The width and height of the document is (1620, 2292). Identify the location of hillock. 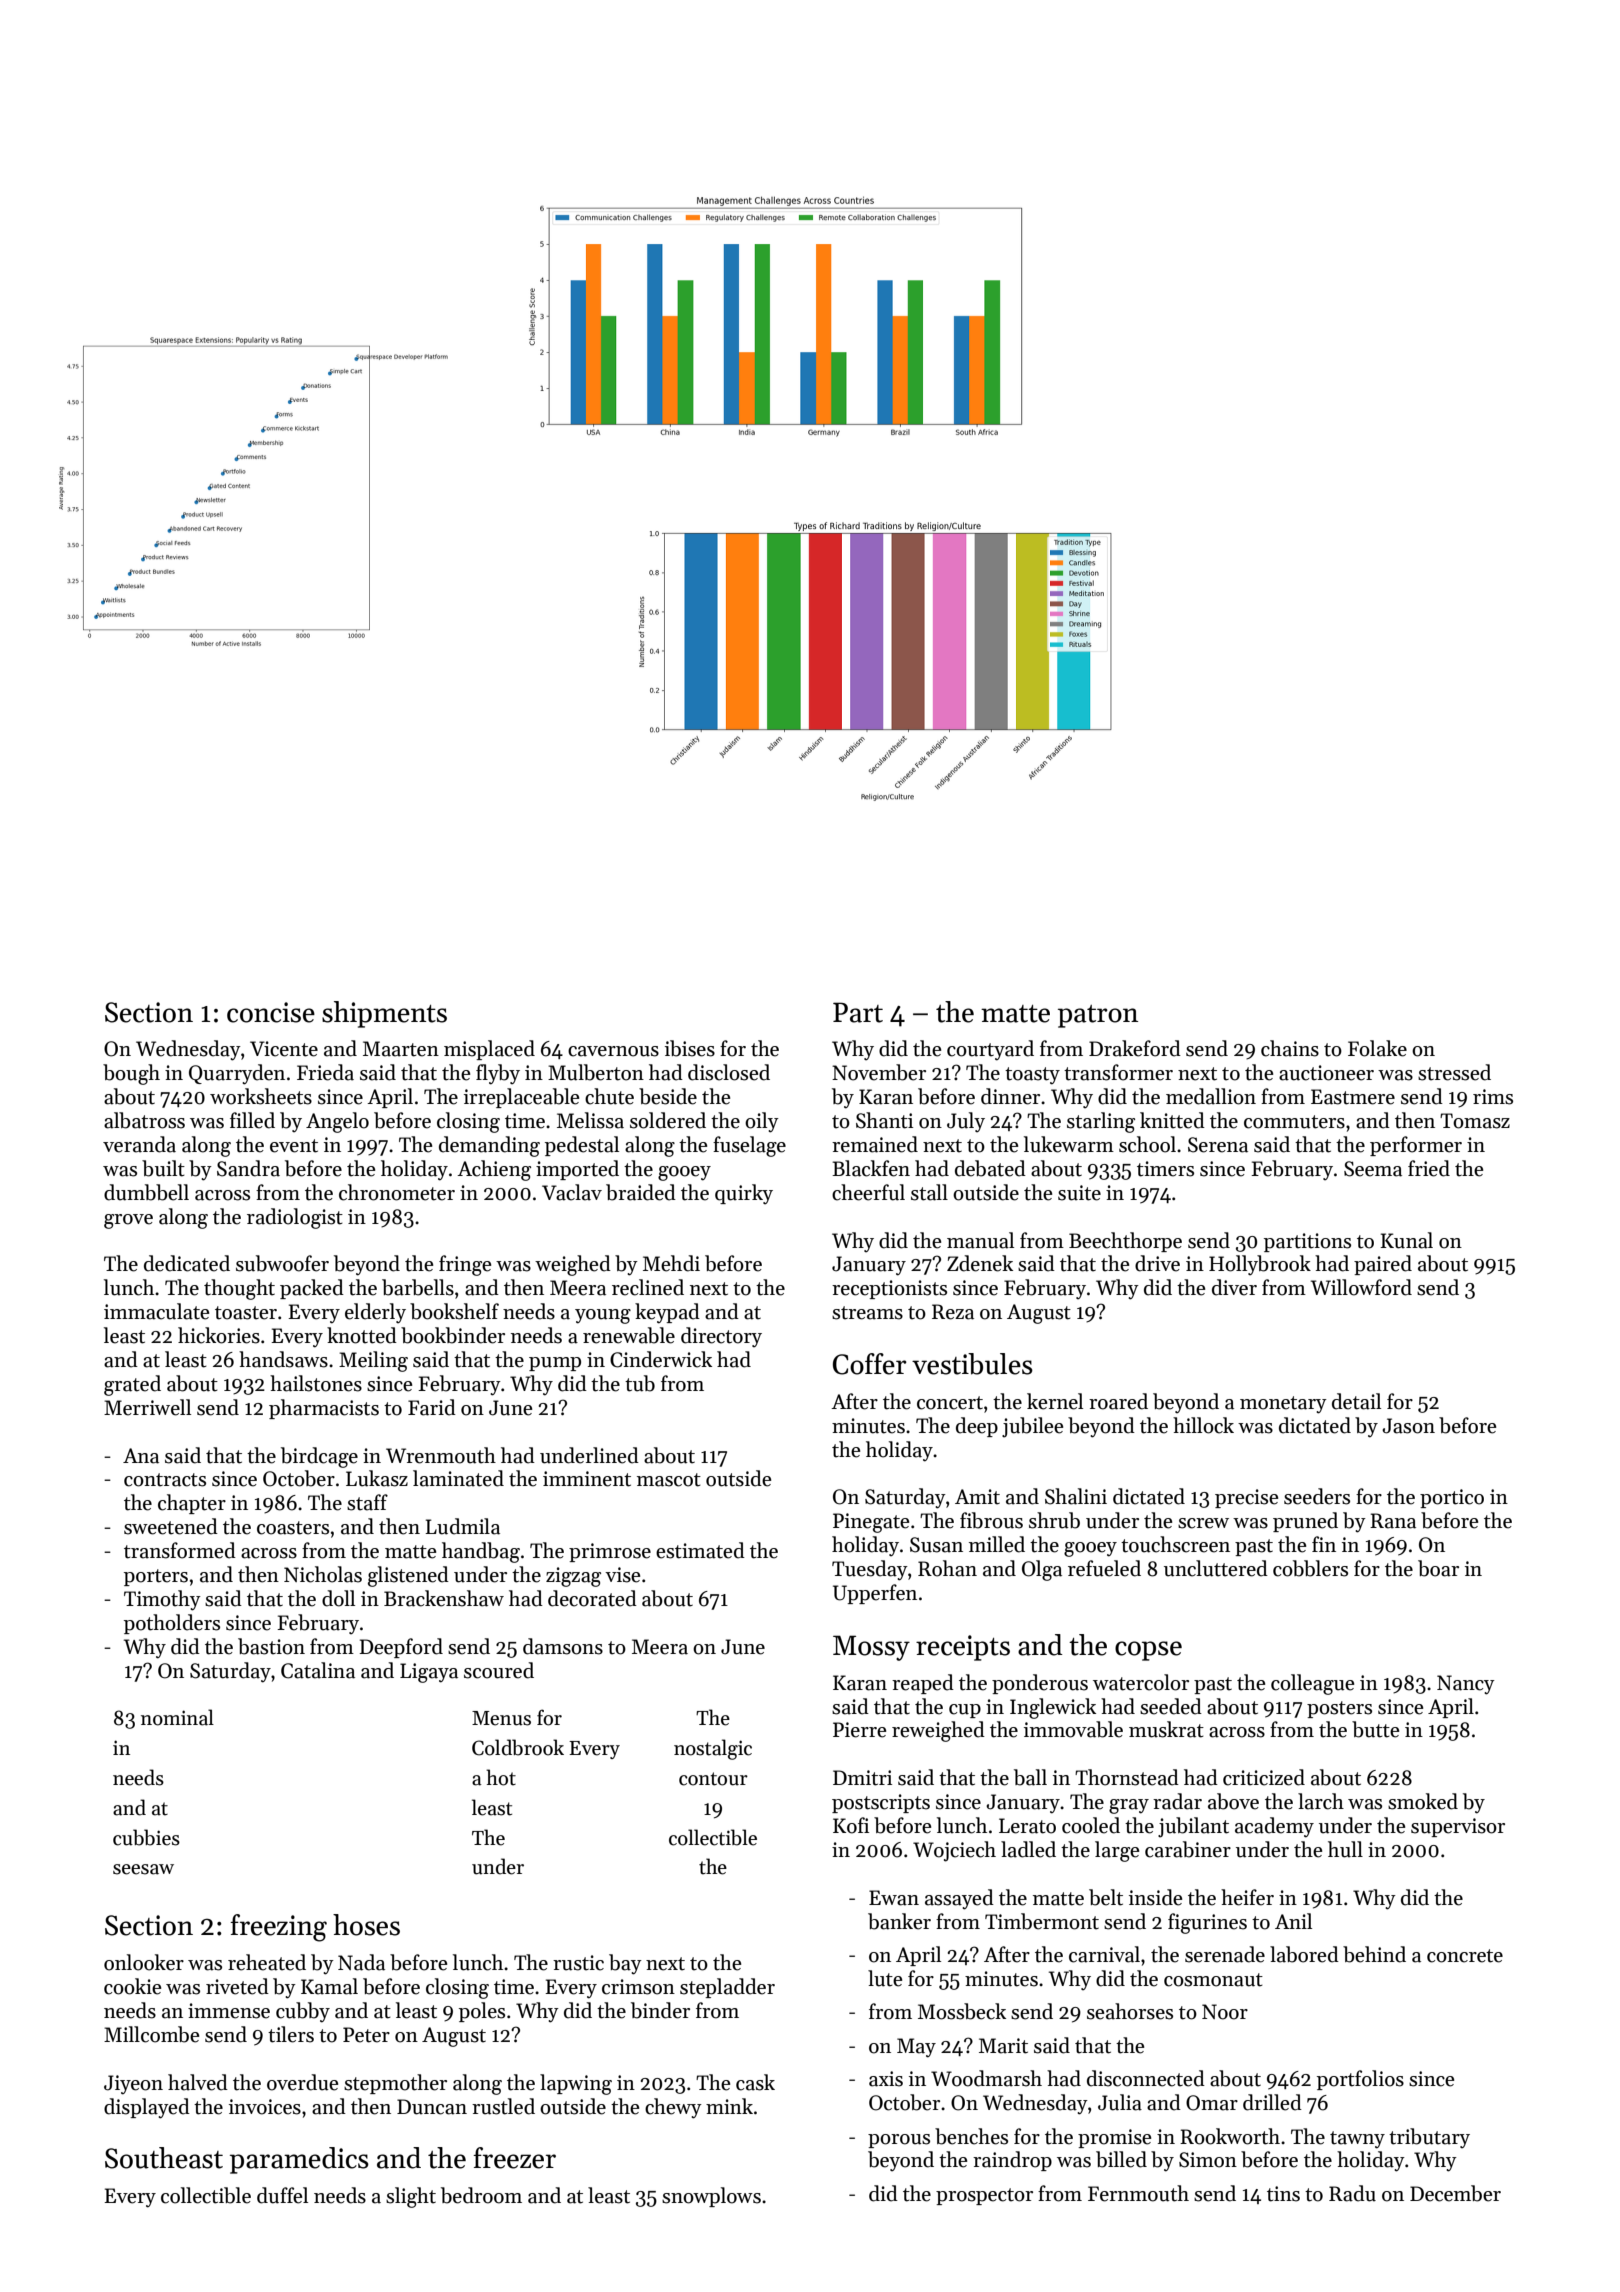
(1203, 1425).
